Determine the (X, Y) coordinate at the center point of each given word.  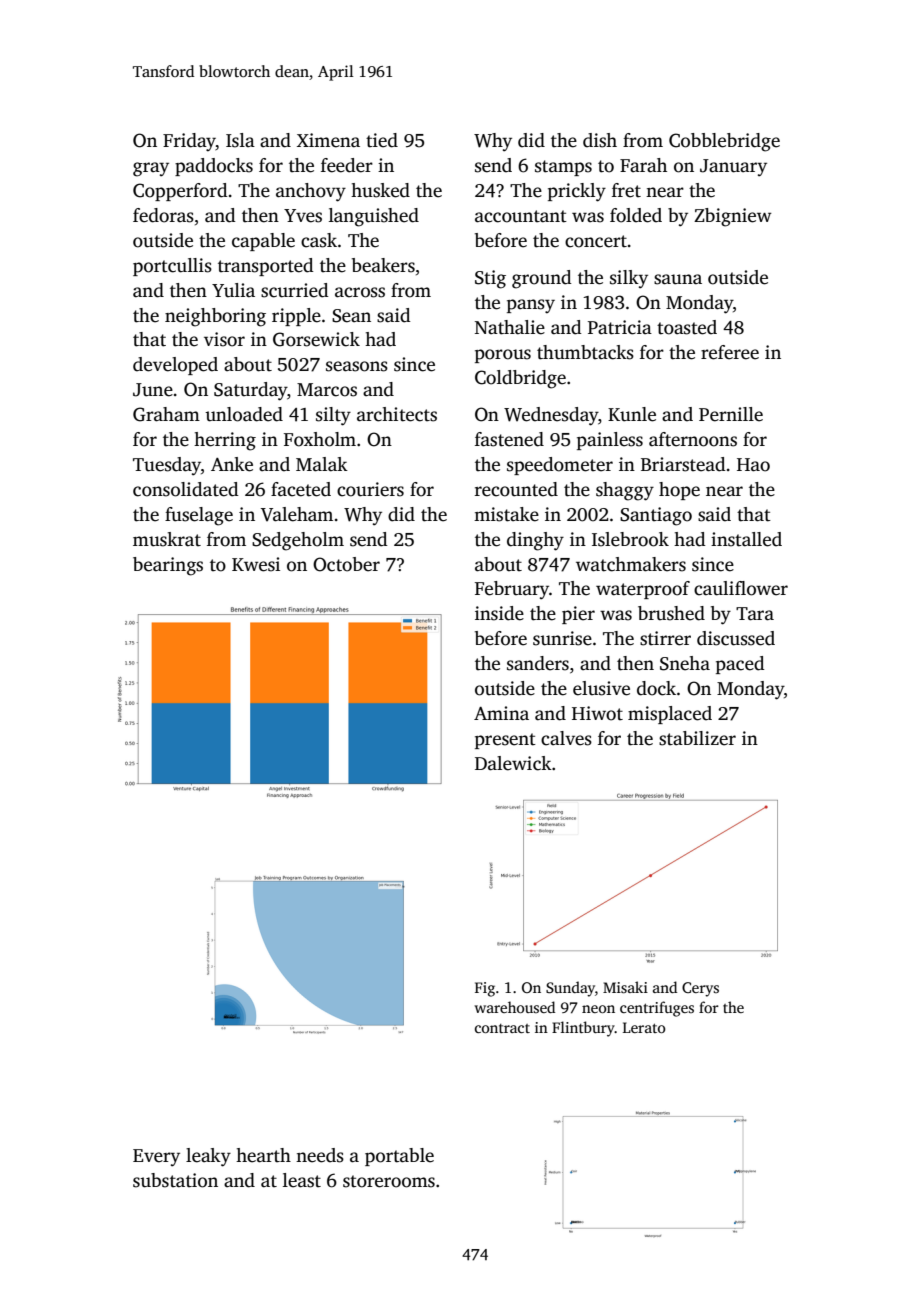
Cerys (700, 989)
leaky (208, 1157)
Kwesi (256, 564)
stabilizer (697, 738)
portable (399, 1157)
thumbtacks (585, 352)
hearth (263, 1155)
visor (224, 339)
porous (503, 356)
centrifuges (657, 1009)
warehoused (514, 1007)
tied (382, 140)
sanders (538, 663)
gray (151, 169)
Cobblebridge (724, 142)
